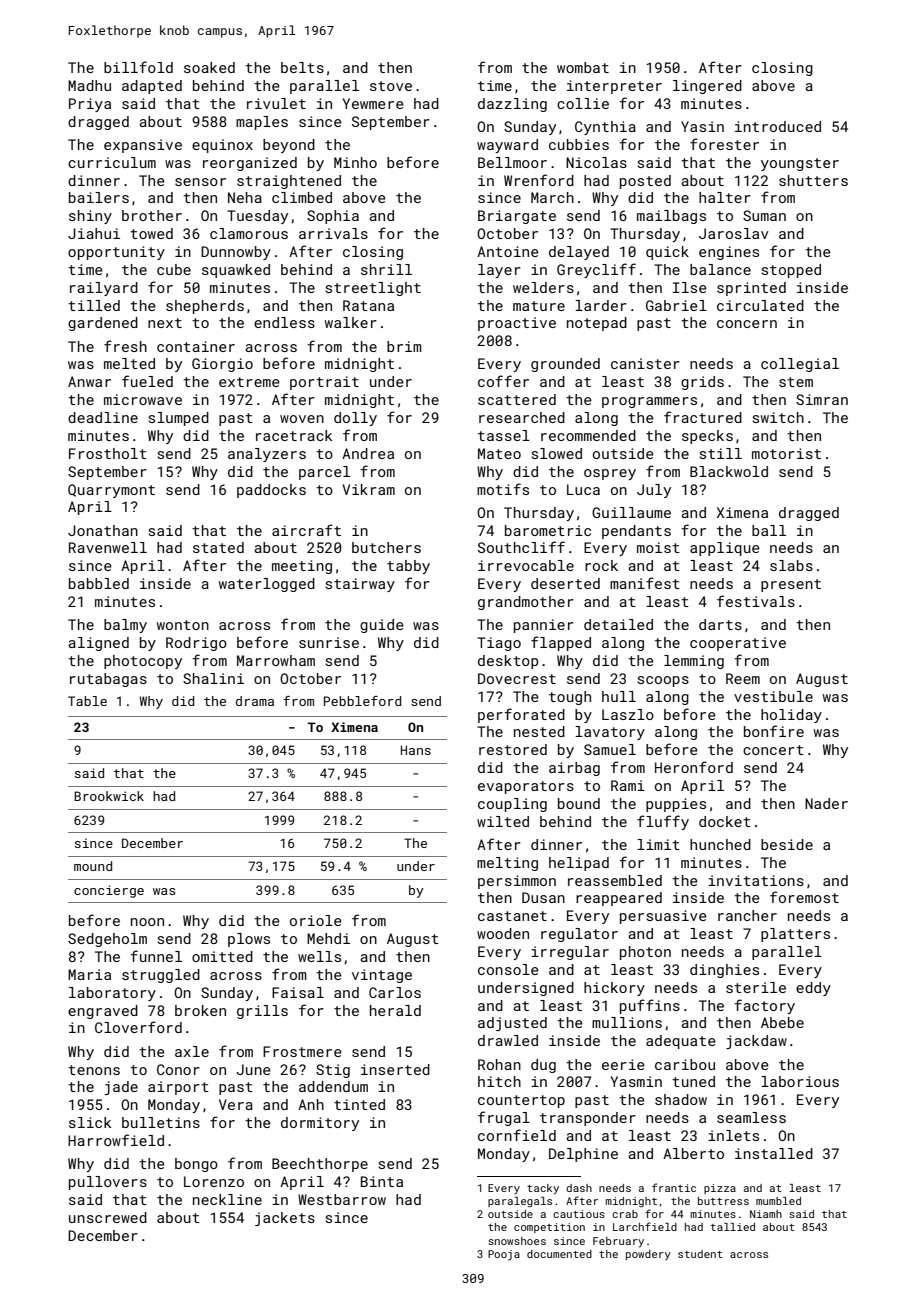 This page has width=924, height=1308. Describe the element at coordinates (503, 933) in the page. I see `wooden` at that location.
